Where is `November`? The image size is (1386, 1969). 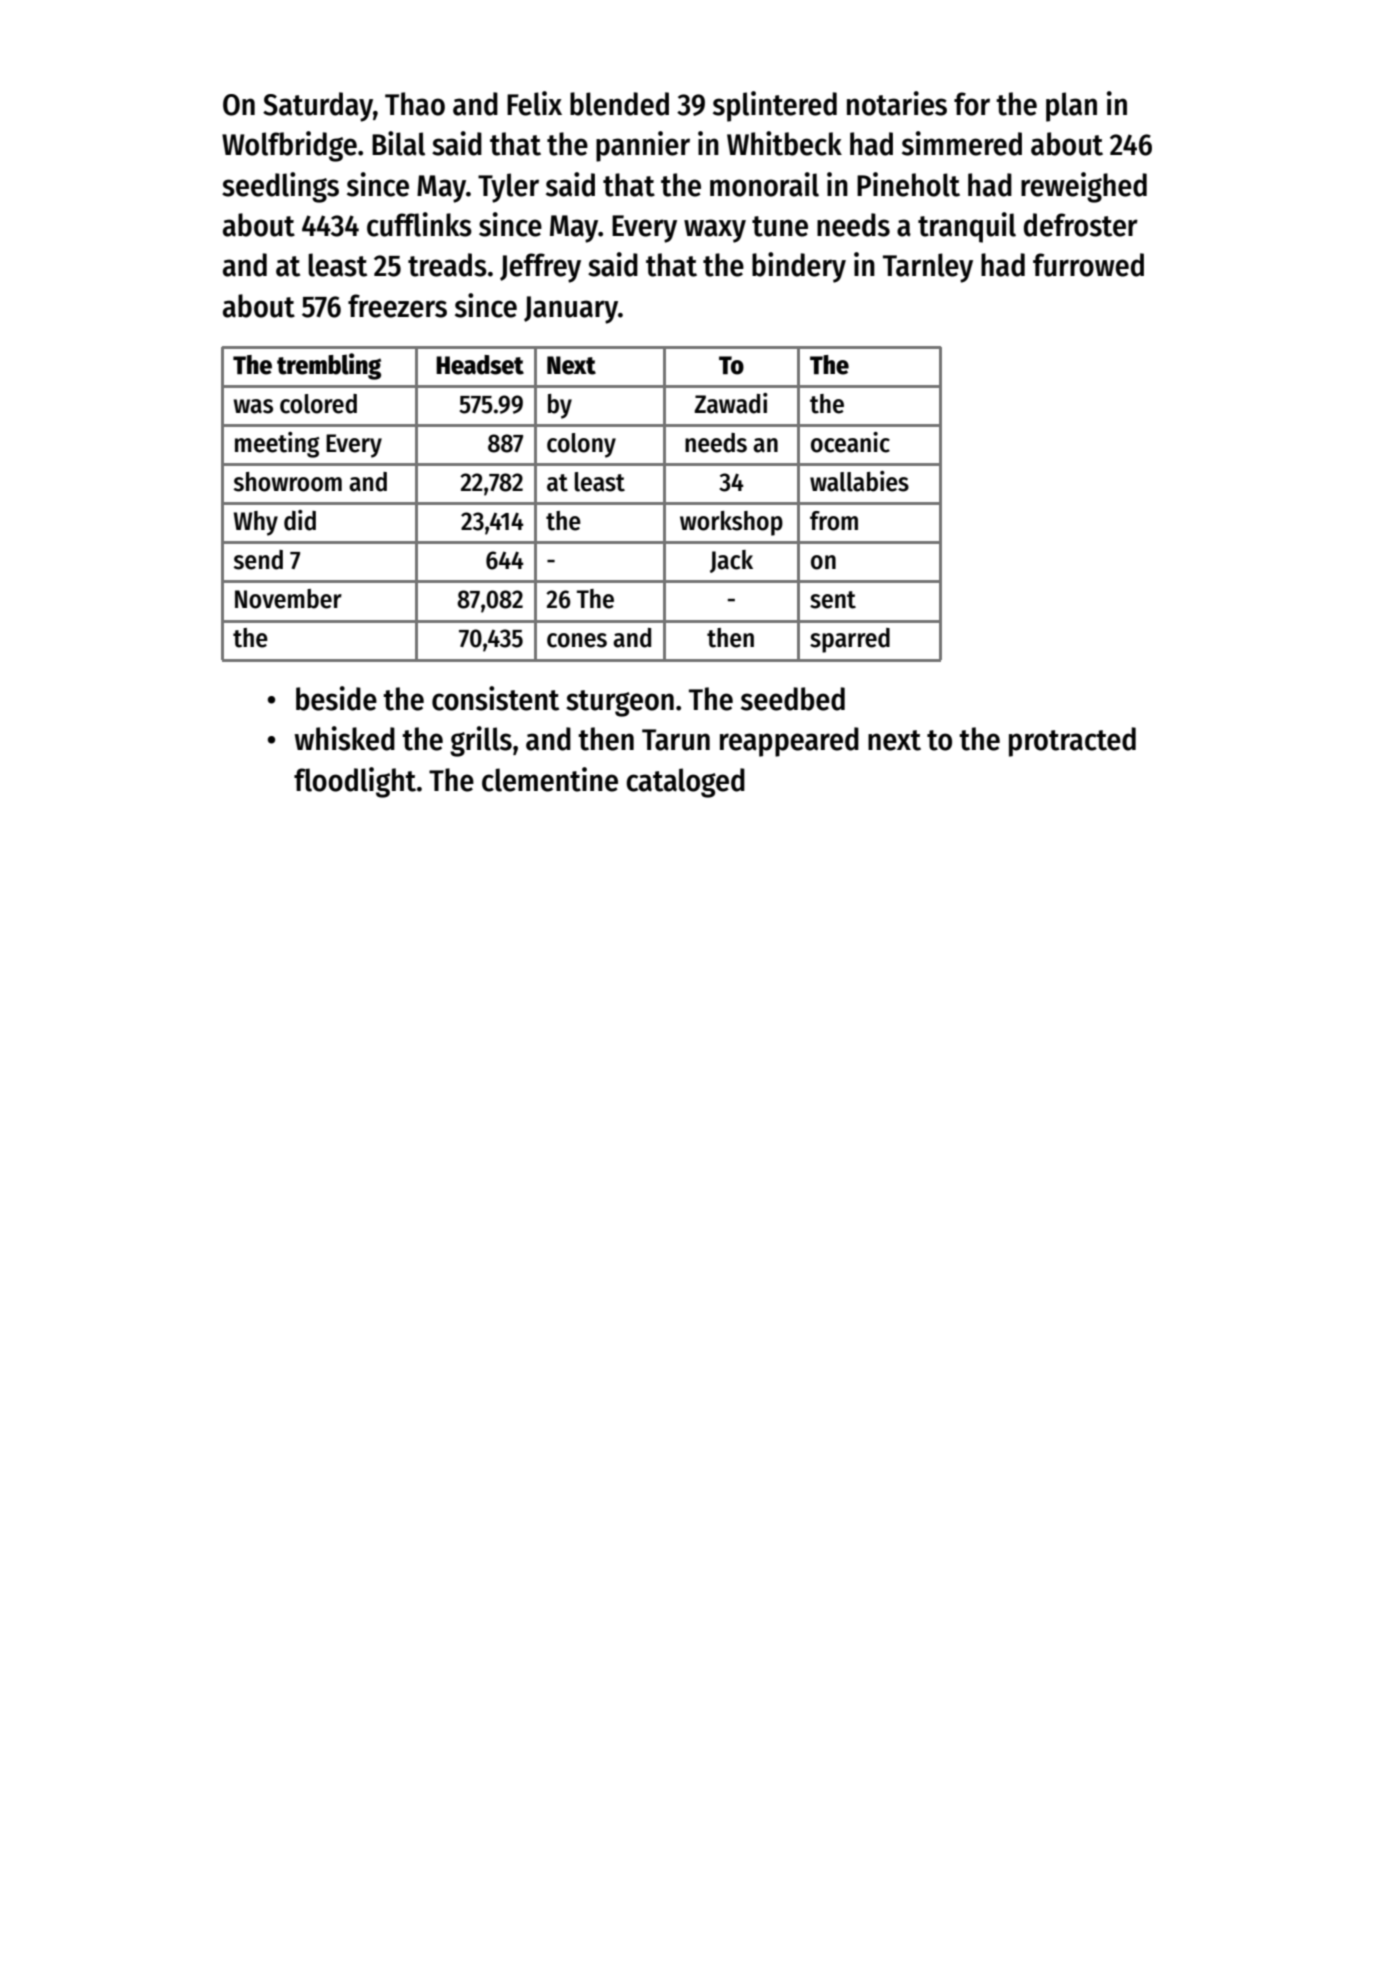
November is located at coordinates (288, 599).
